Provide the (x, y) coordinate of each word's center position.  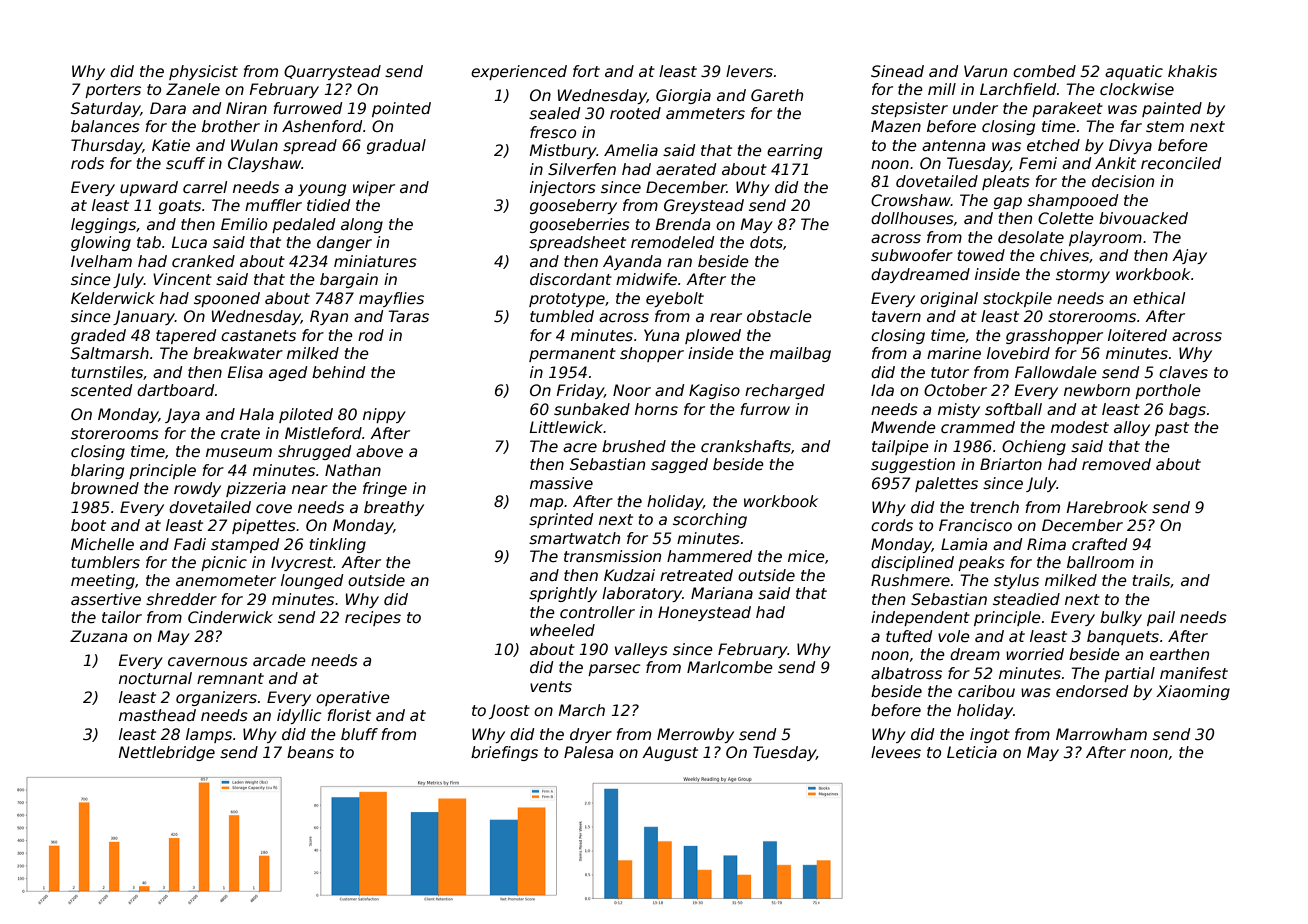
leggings (103, 225)
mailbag (800, 354)
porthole (1168, 391)
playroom (1105, 238)
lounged (312, 581)
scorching (710, 520)
